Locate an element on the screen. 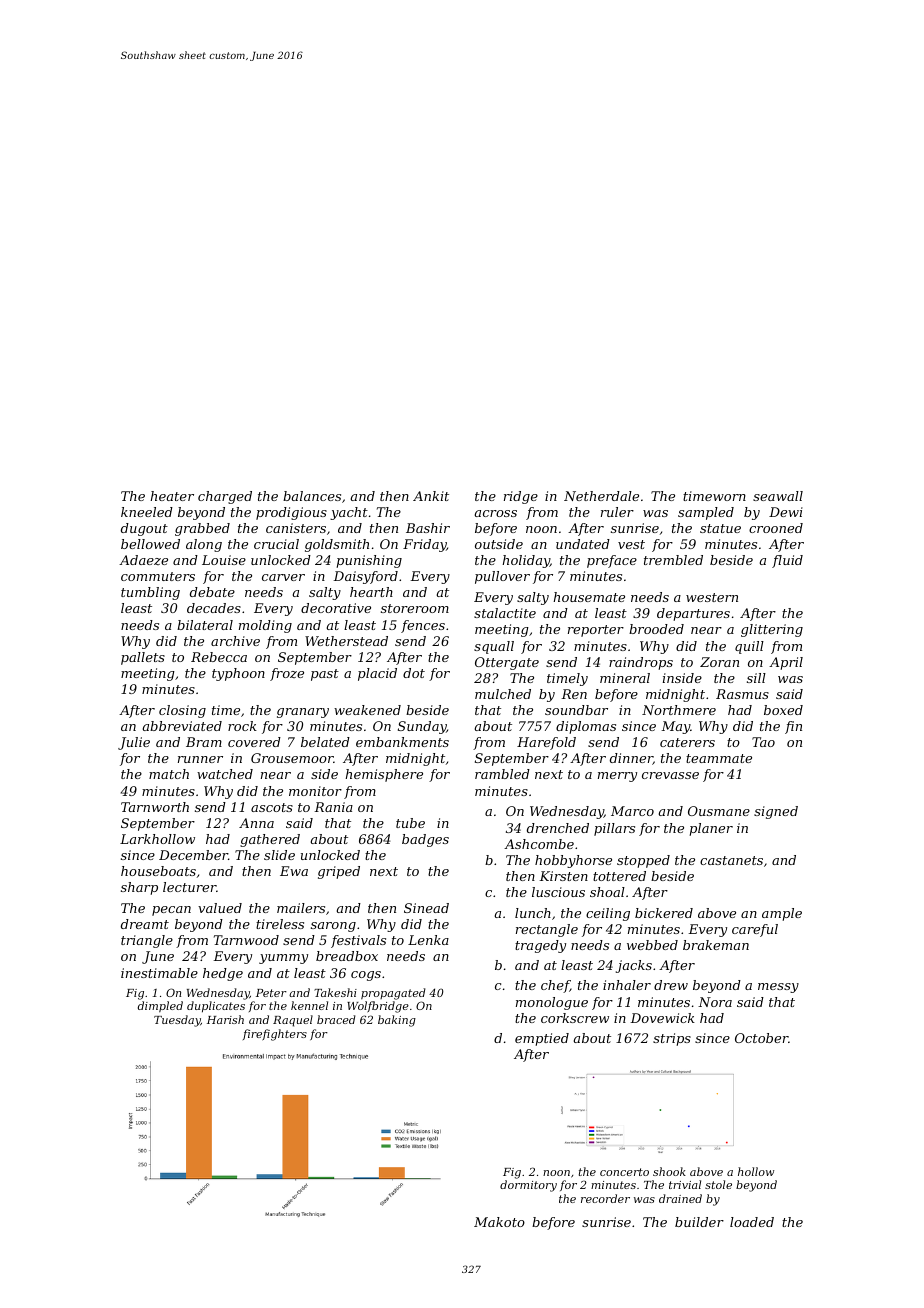 Image resolution: width=924 pixels, height=1308 pixels. undated is located at coordinates (583, 544).
